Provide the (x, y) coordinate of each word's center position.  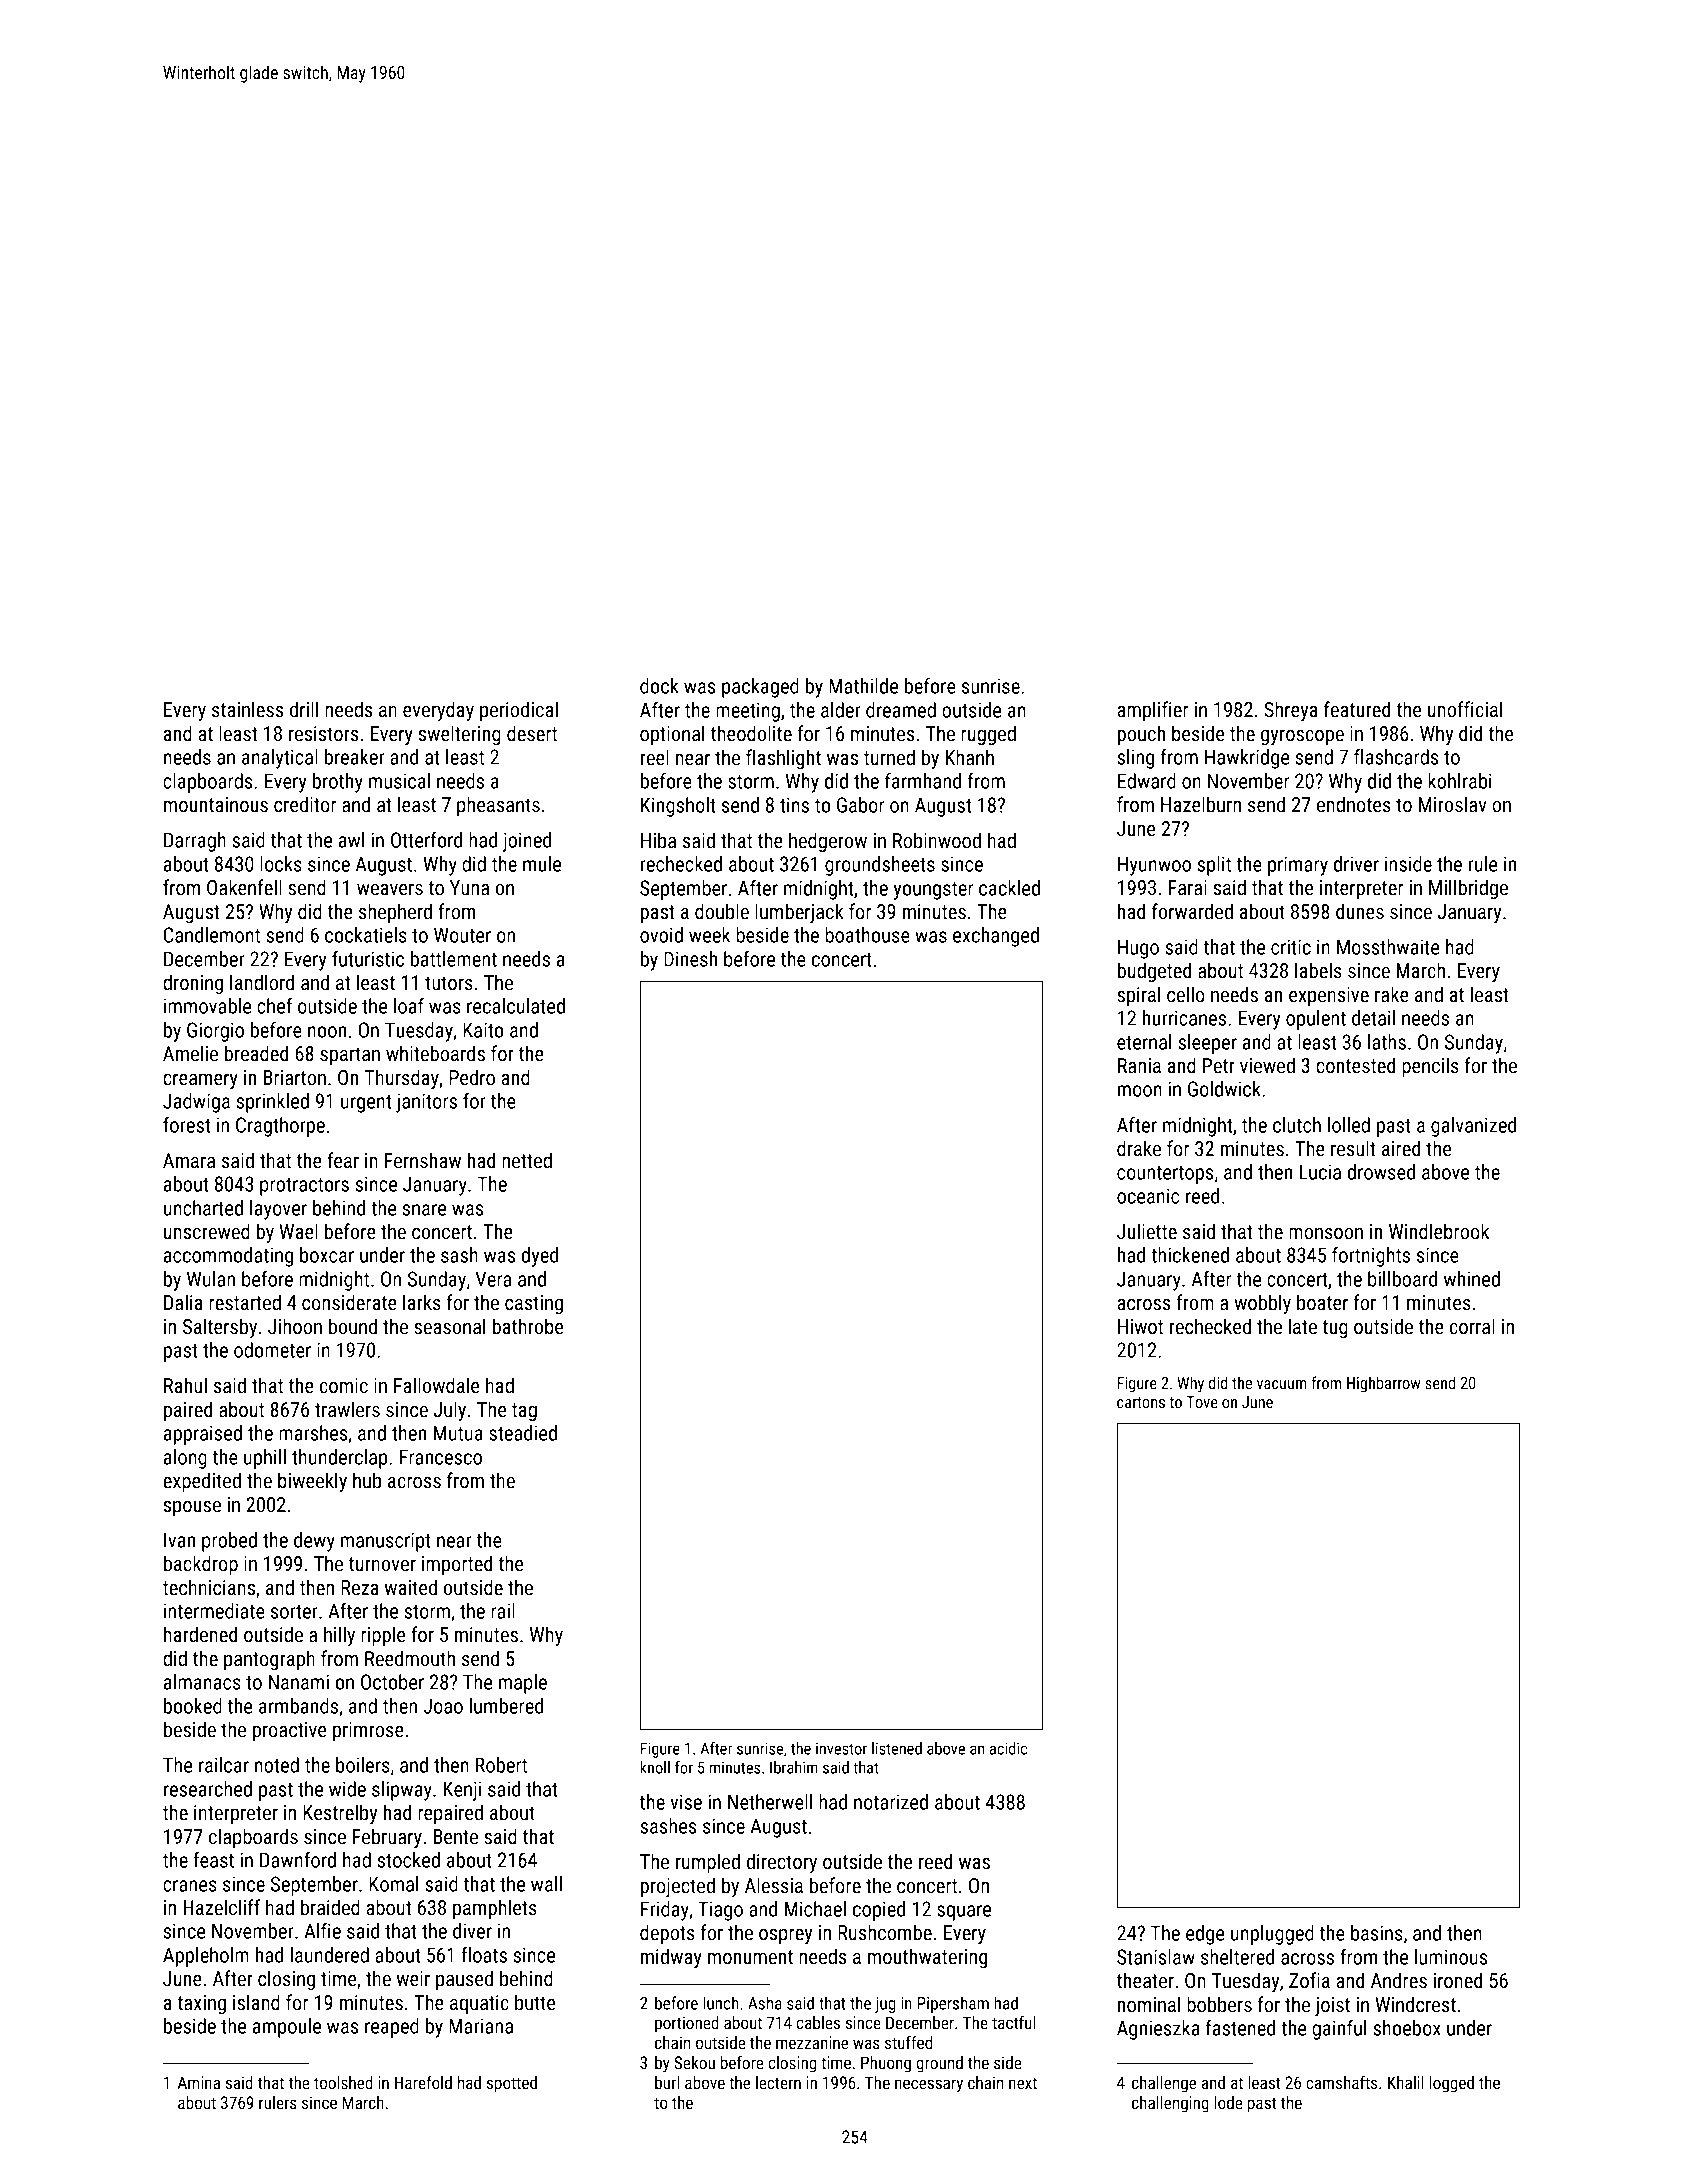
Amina (199, 2082)
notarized (891, 1802)
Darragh (195, 842)
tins (794, 805)
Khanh (969, 757)
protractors (304, 1187)
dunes (1360, 911)
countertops (1165, 1175)
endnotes (1354, 804)
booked (193, 1706)
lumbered (506, 1706)
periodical (519, 711)
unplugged (1272, 1935)
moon (1140, 1091)
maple (523, 1684)
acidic (1008, 1748)
